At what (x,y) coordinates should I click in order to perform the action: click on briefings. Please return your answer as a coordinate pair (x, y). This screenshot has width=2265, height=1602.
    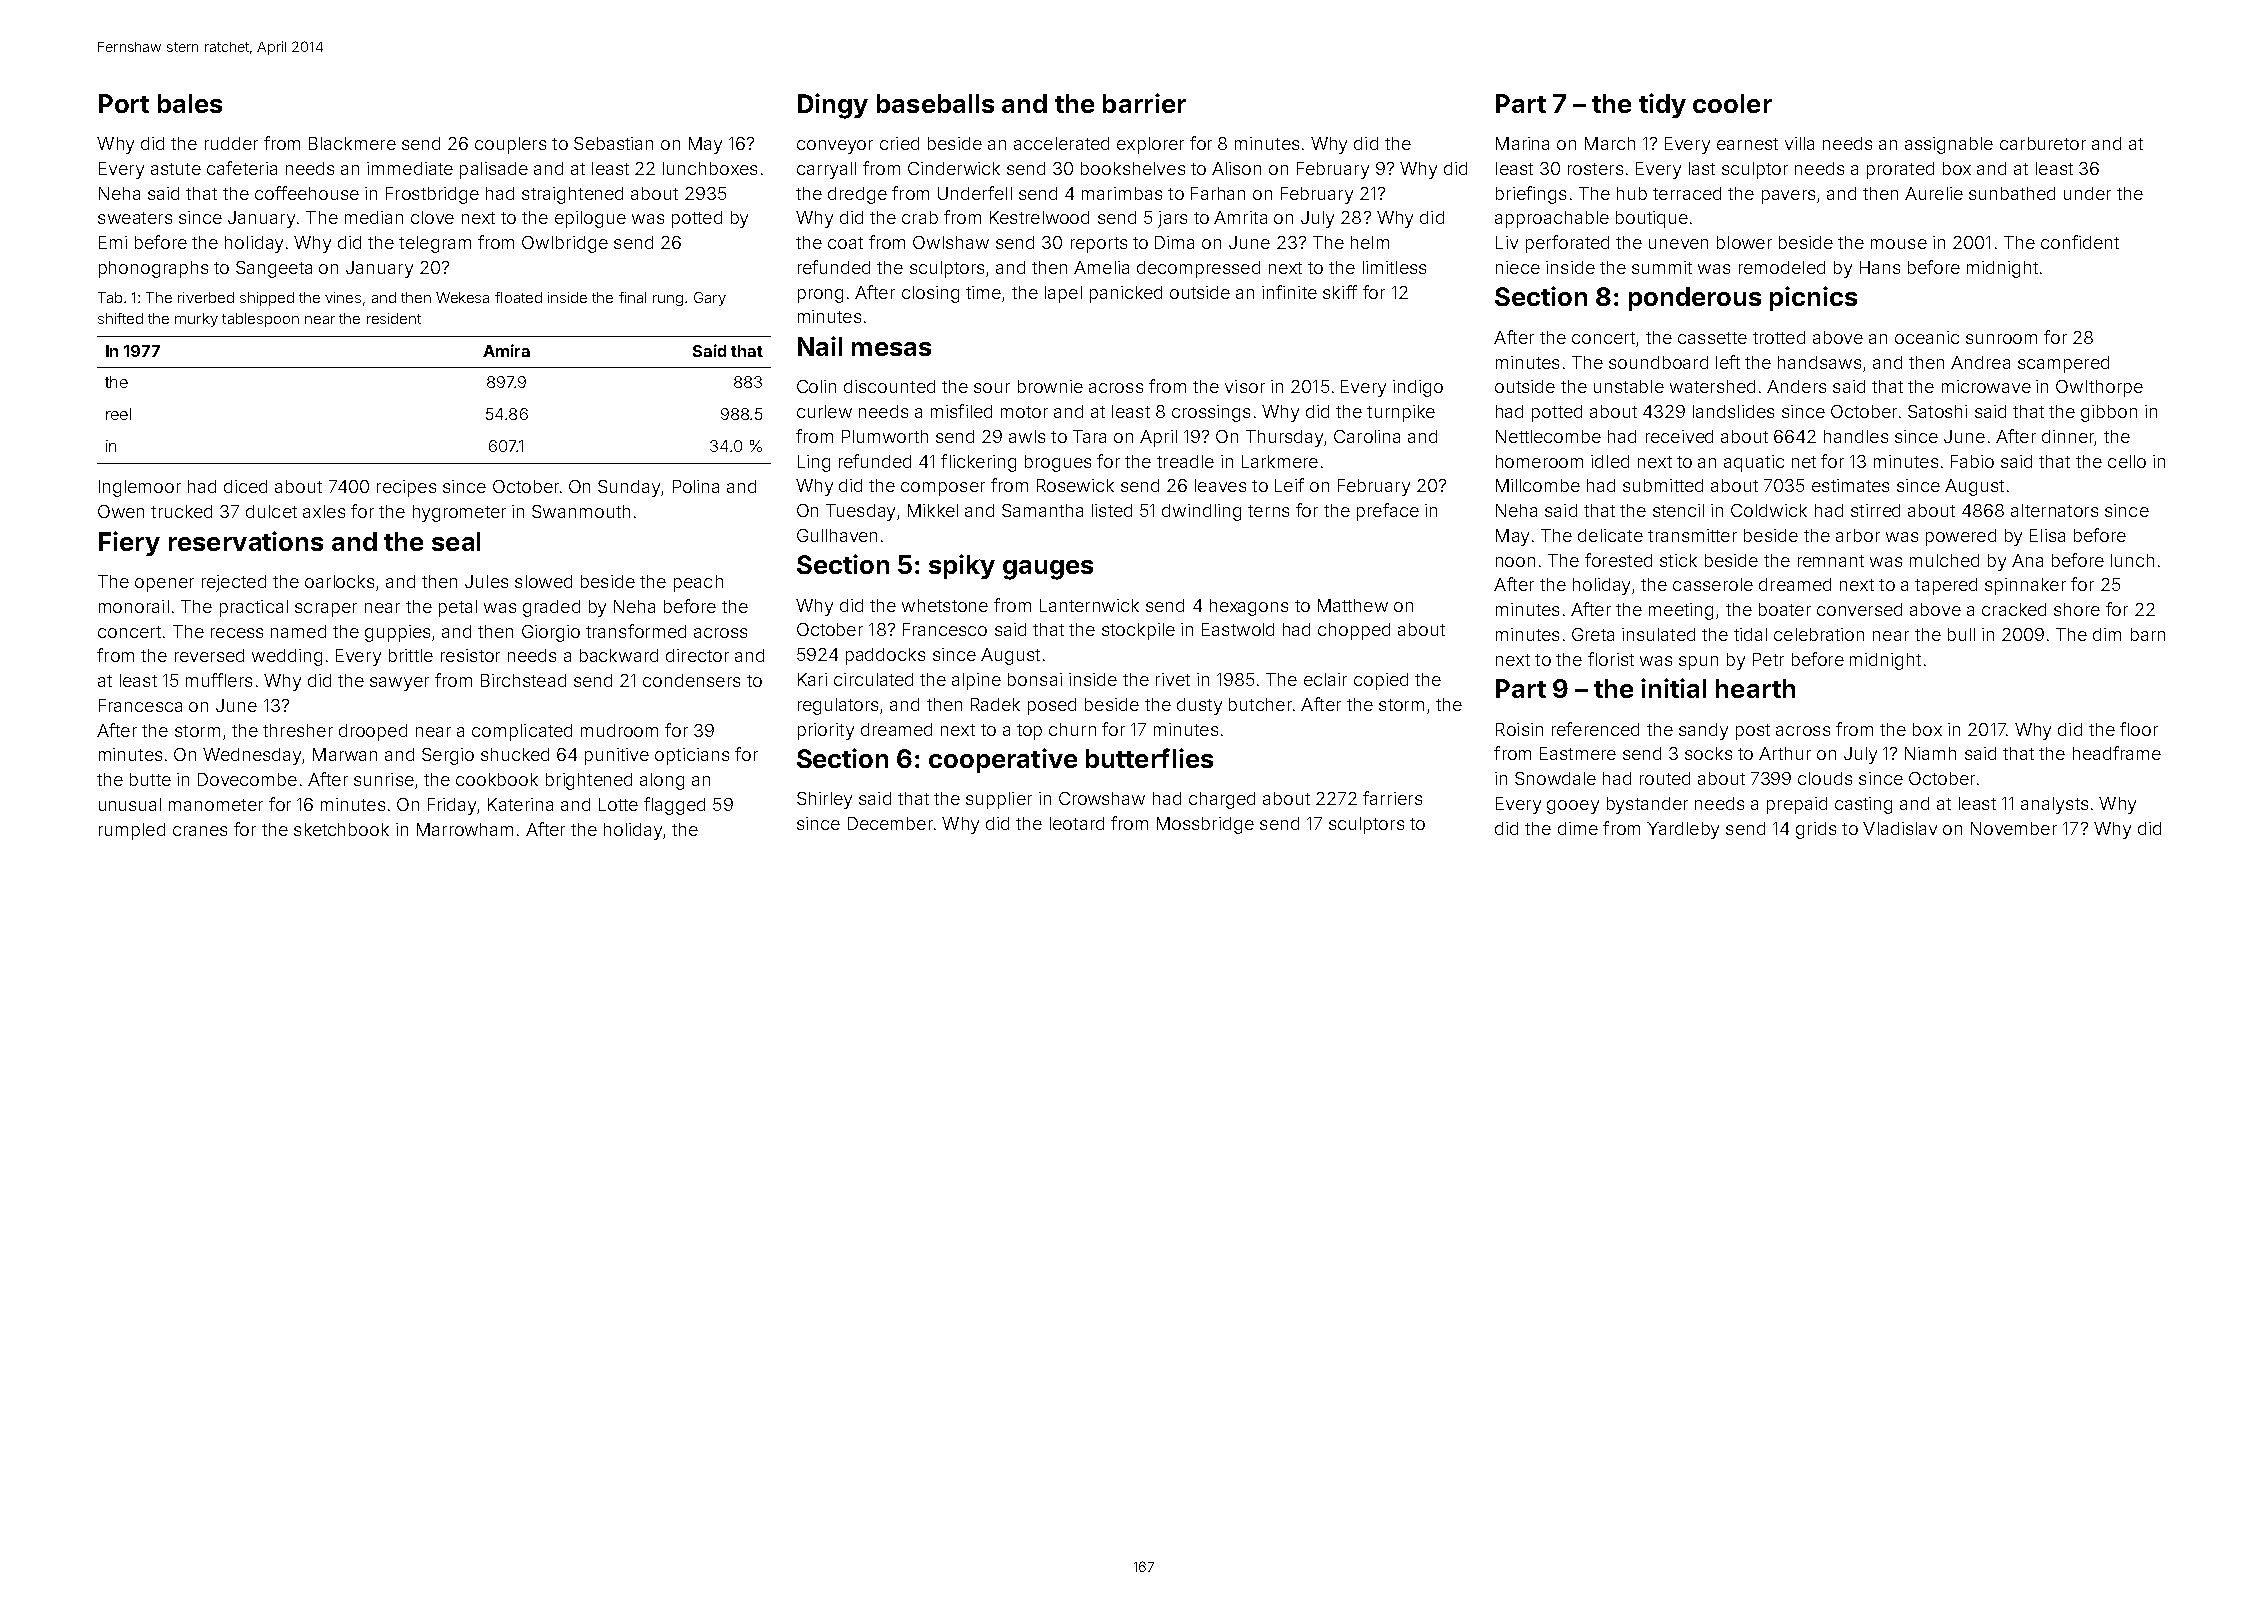
    Looking at the image, I should click on (1531, 195).
